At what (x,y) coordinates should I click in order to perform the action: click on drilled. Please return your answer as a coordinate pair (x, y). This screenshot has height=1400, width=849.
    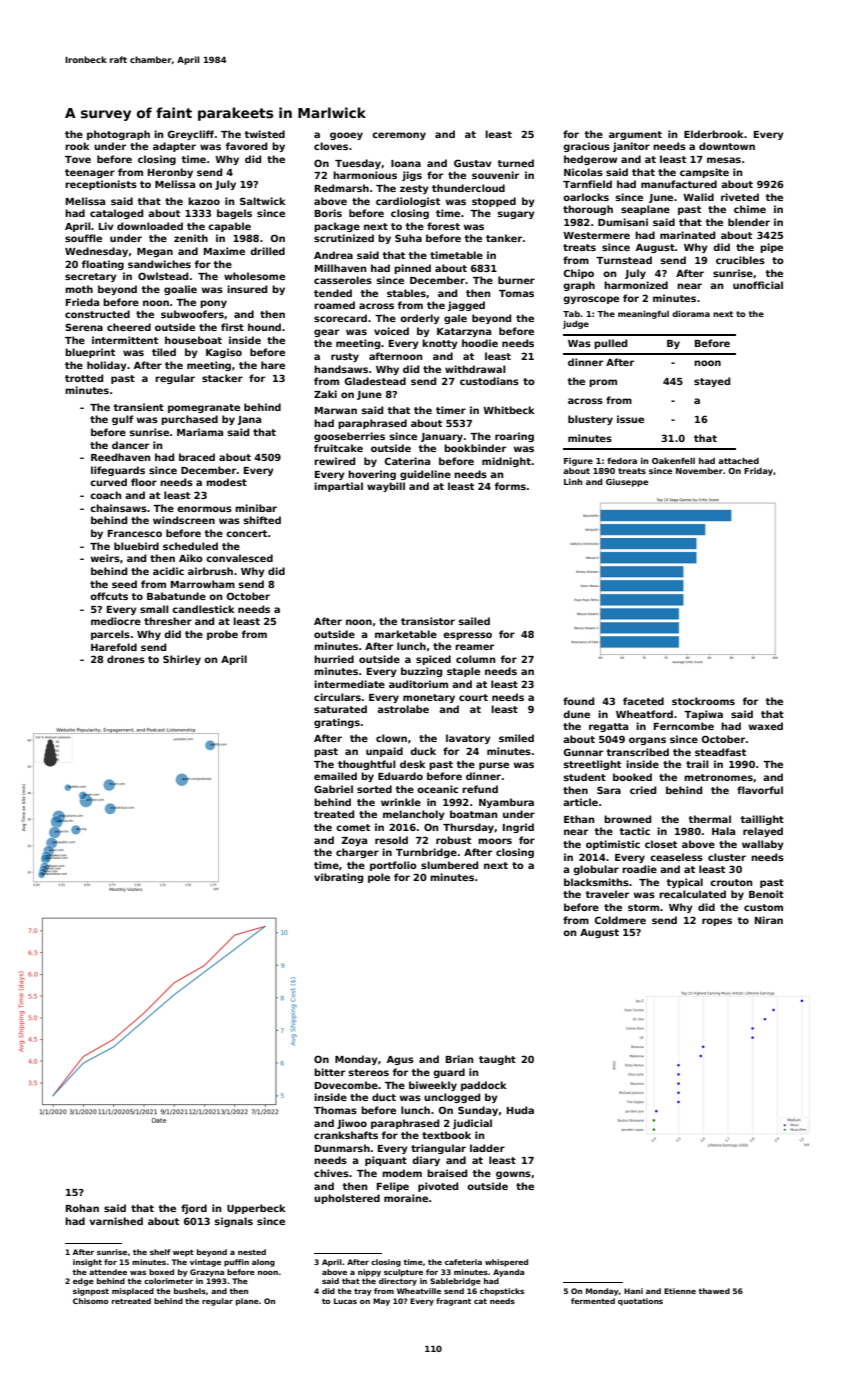
    Looking at the image, I should click on (267, 251).
